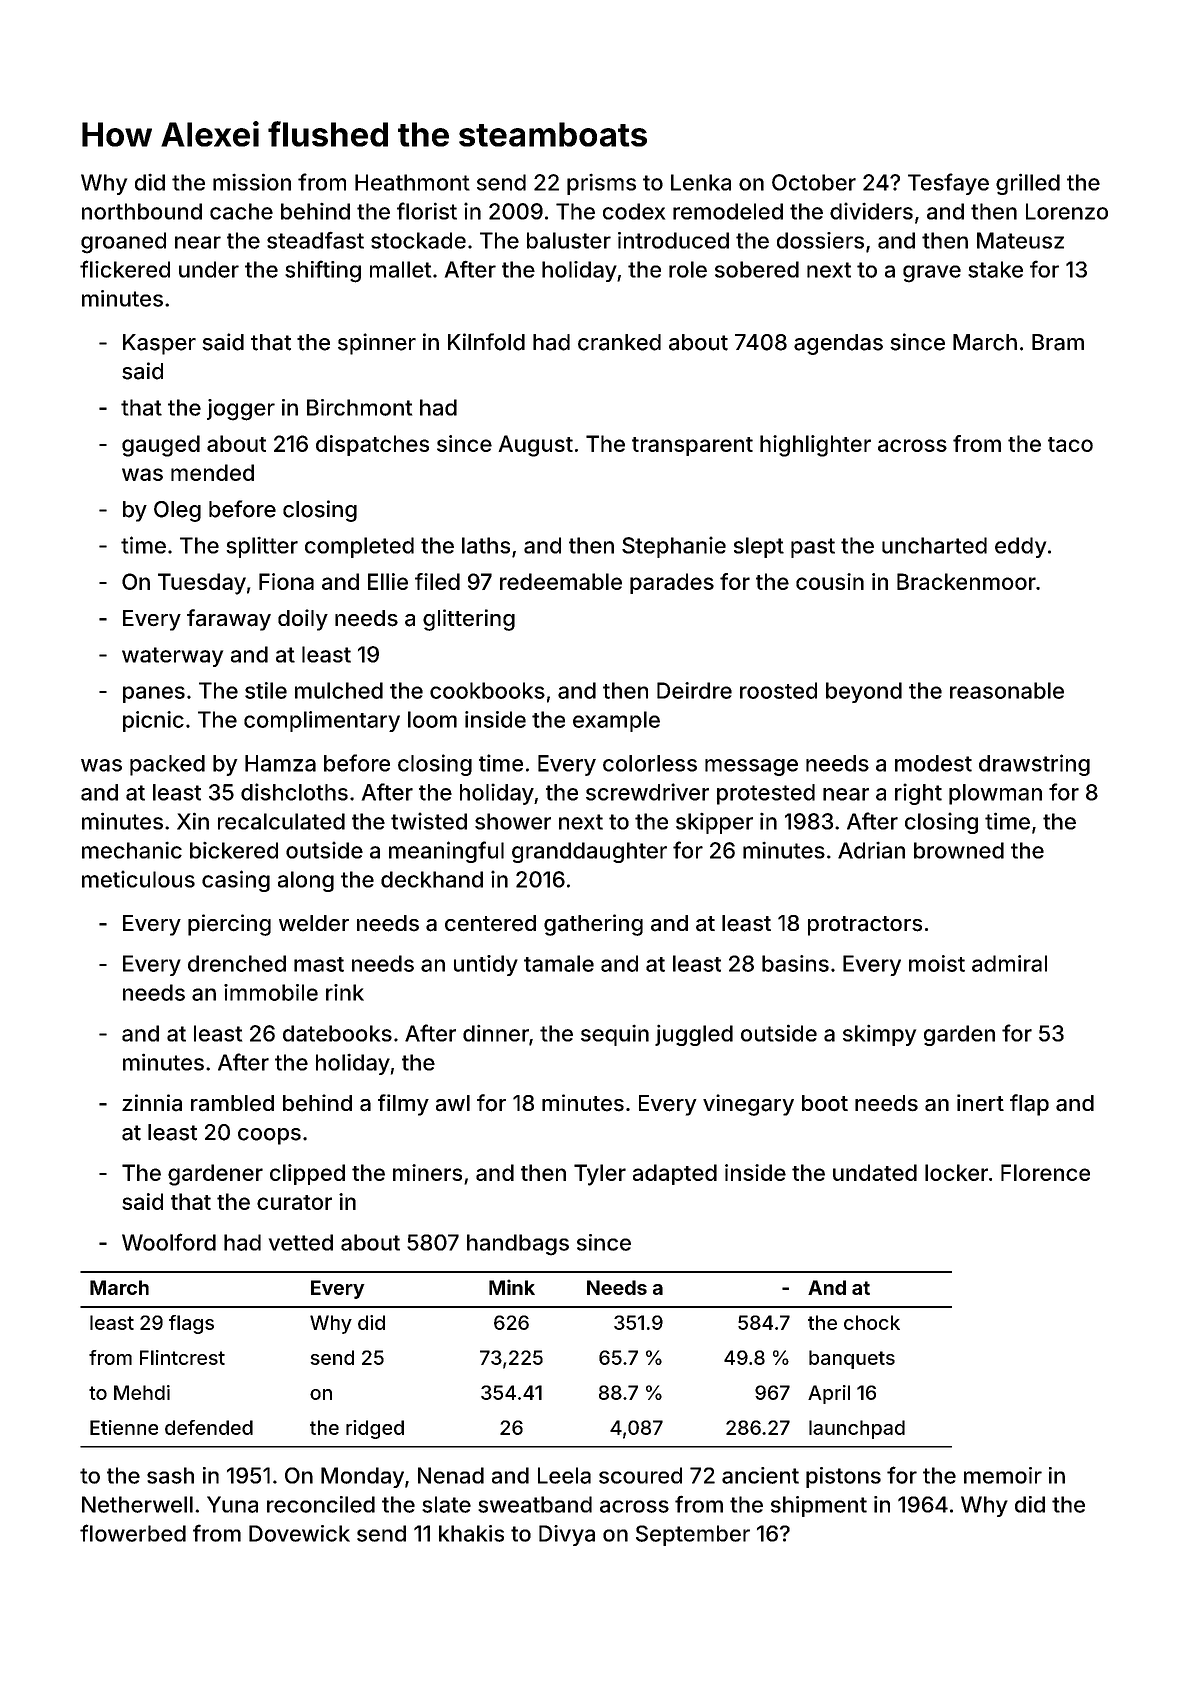 Image resolution: width=1191 pixels, height=1684 pixels. I want to click on Heathmont, so click(412, 182).
